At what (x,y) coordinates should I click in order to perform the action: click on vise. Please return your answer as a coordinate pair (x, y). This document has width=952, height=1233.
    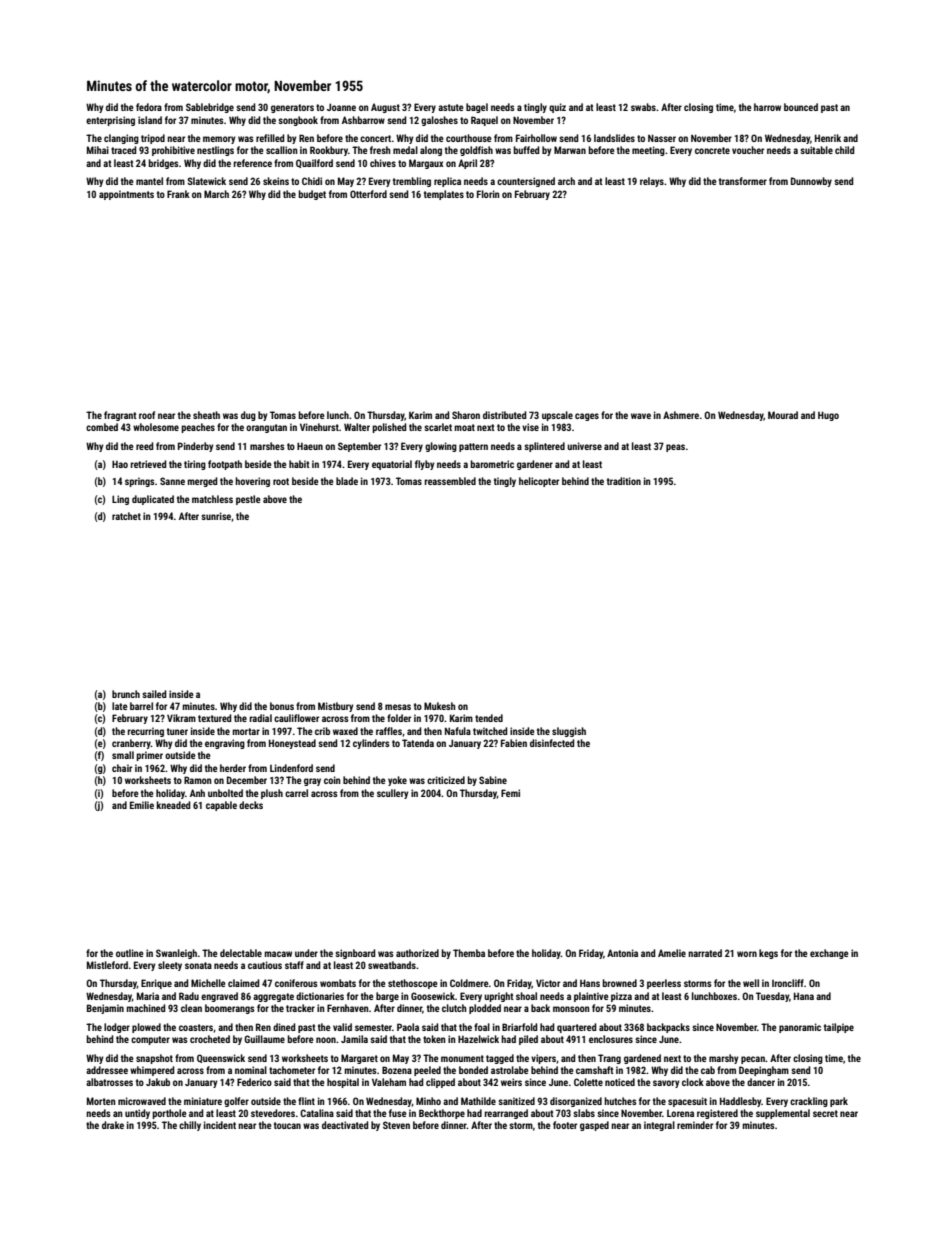
    Looking at the image, I should click on (530, 427).
